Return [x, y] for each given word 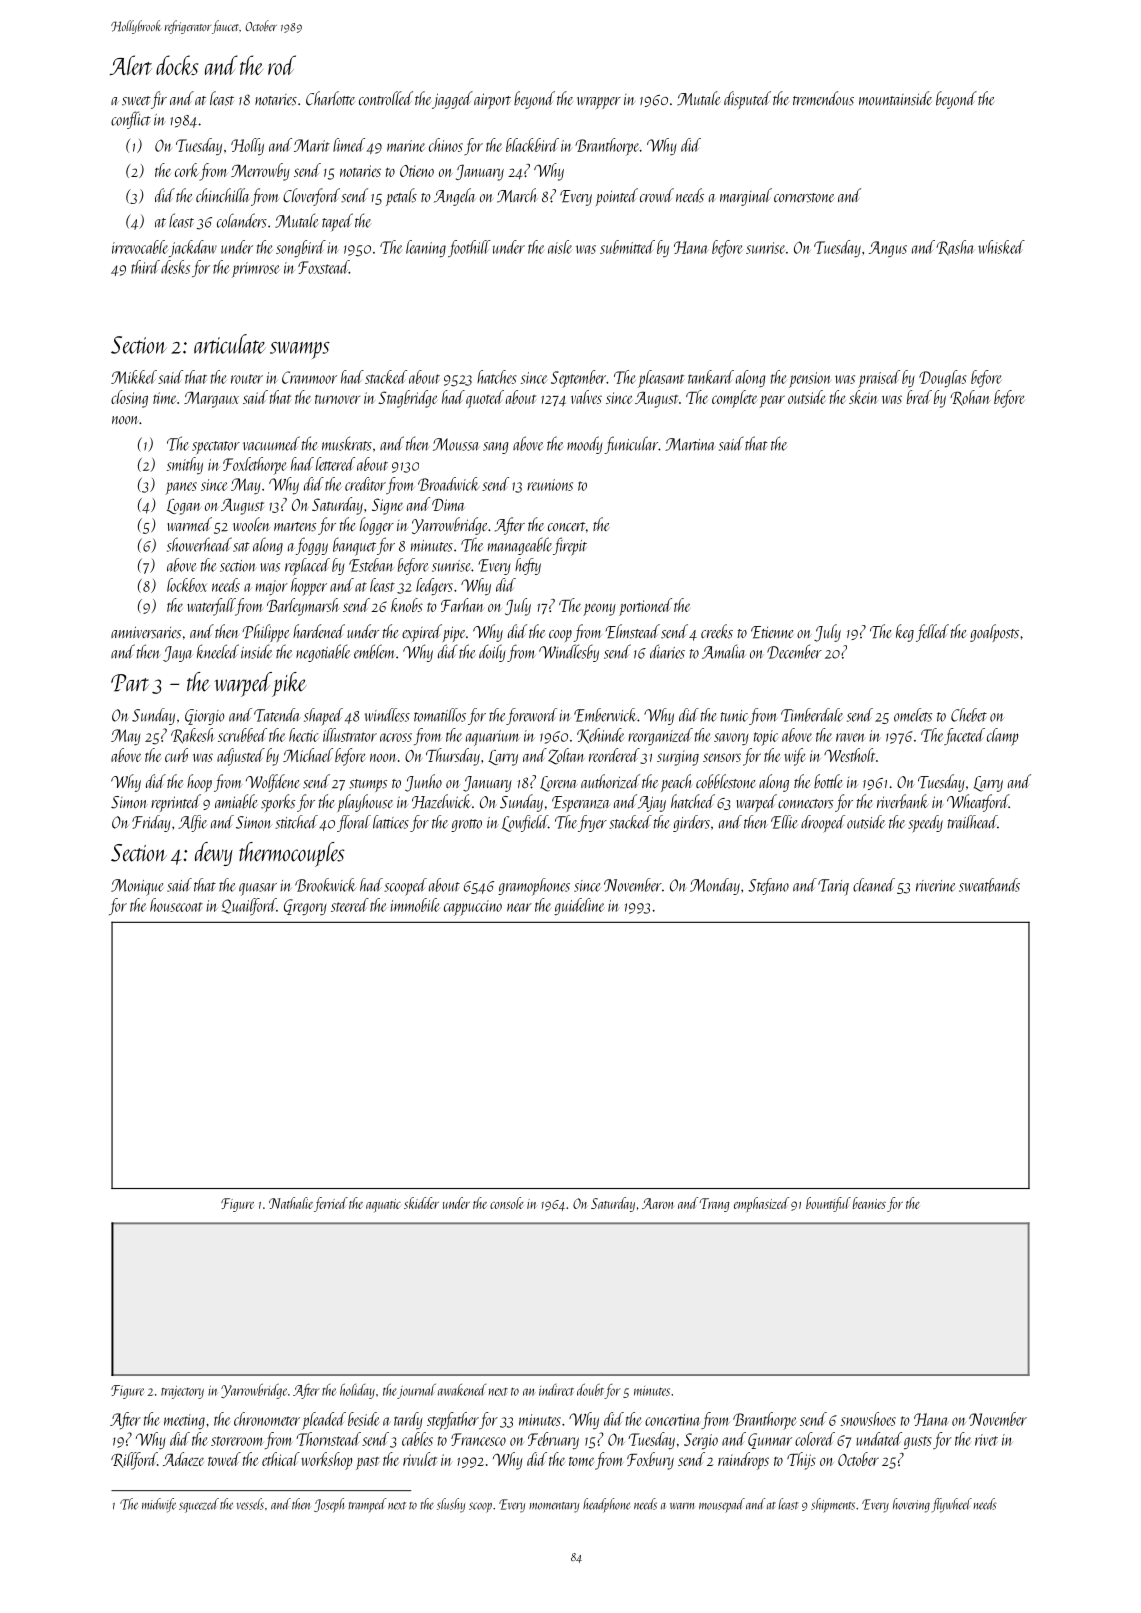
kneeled [218, 651]
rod [282, 65]
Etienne [772, 632]
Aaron [657, 1203]
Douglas [943, 378]
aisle [560, 247]
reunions [550, 485]
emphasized [761, 1204]
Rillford [134, 1461]
